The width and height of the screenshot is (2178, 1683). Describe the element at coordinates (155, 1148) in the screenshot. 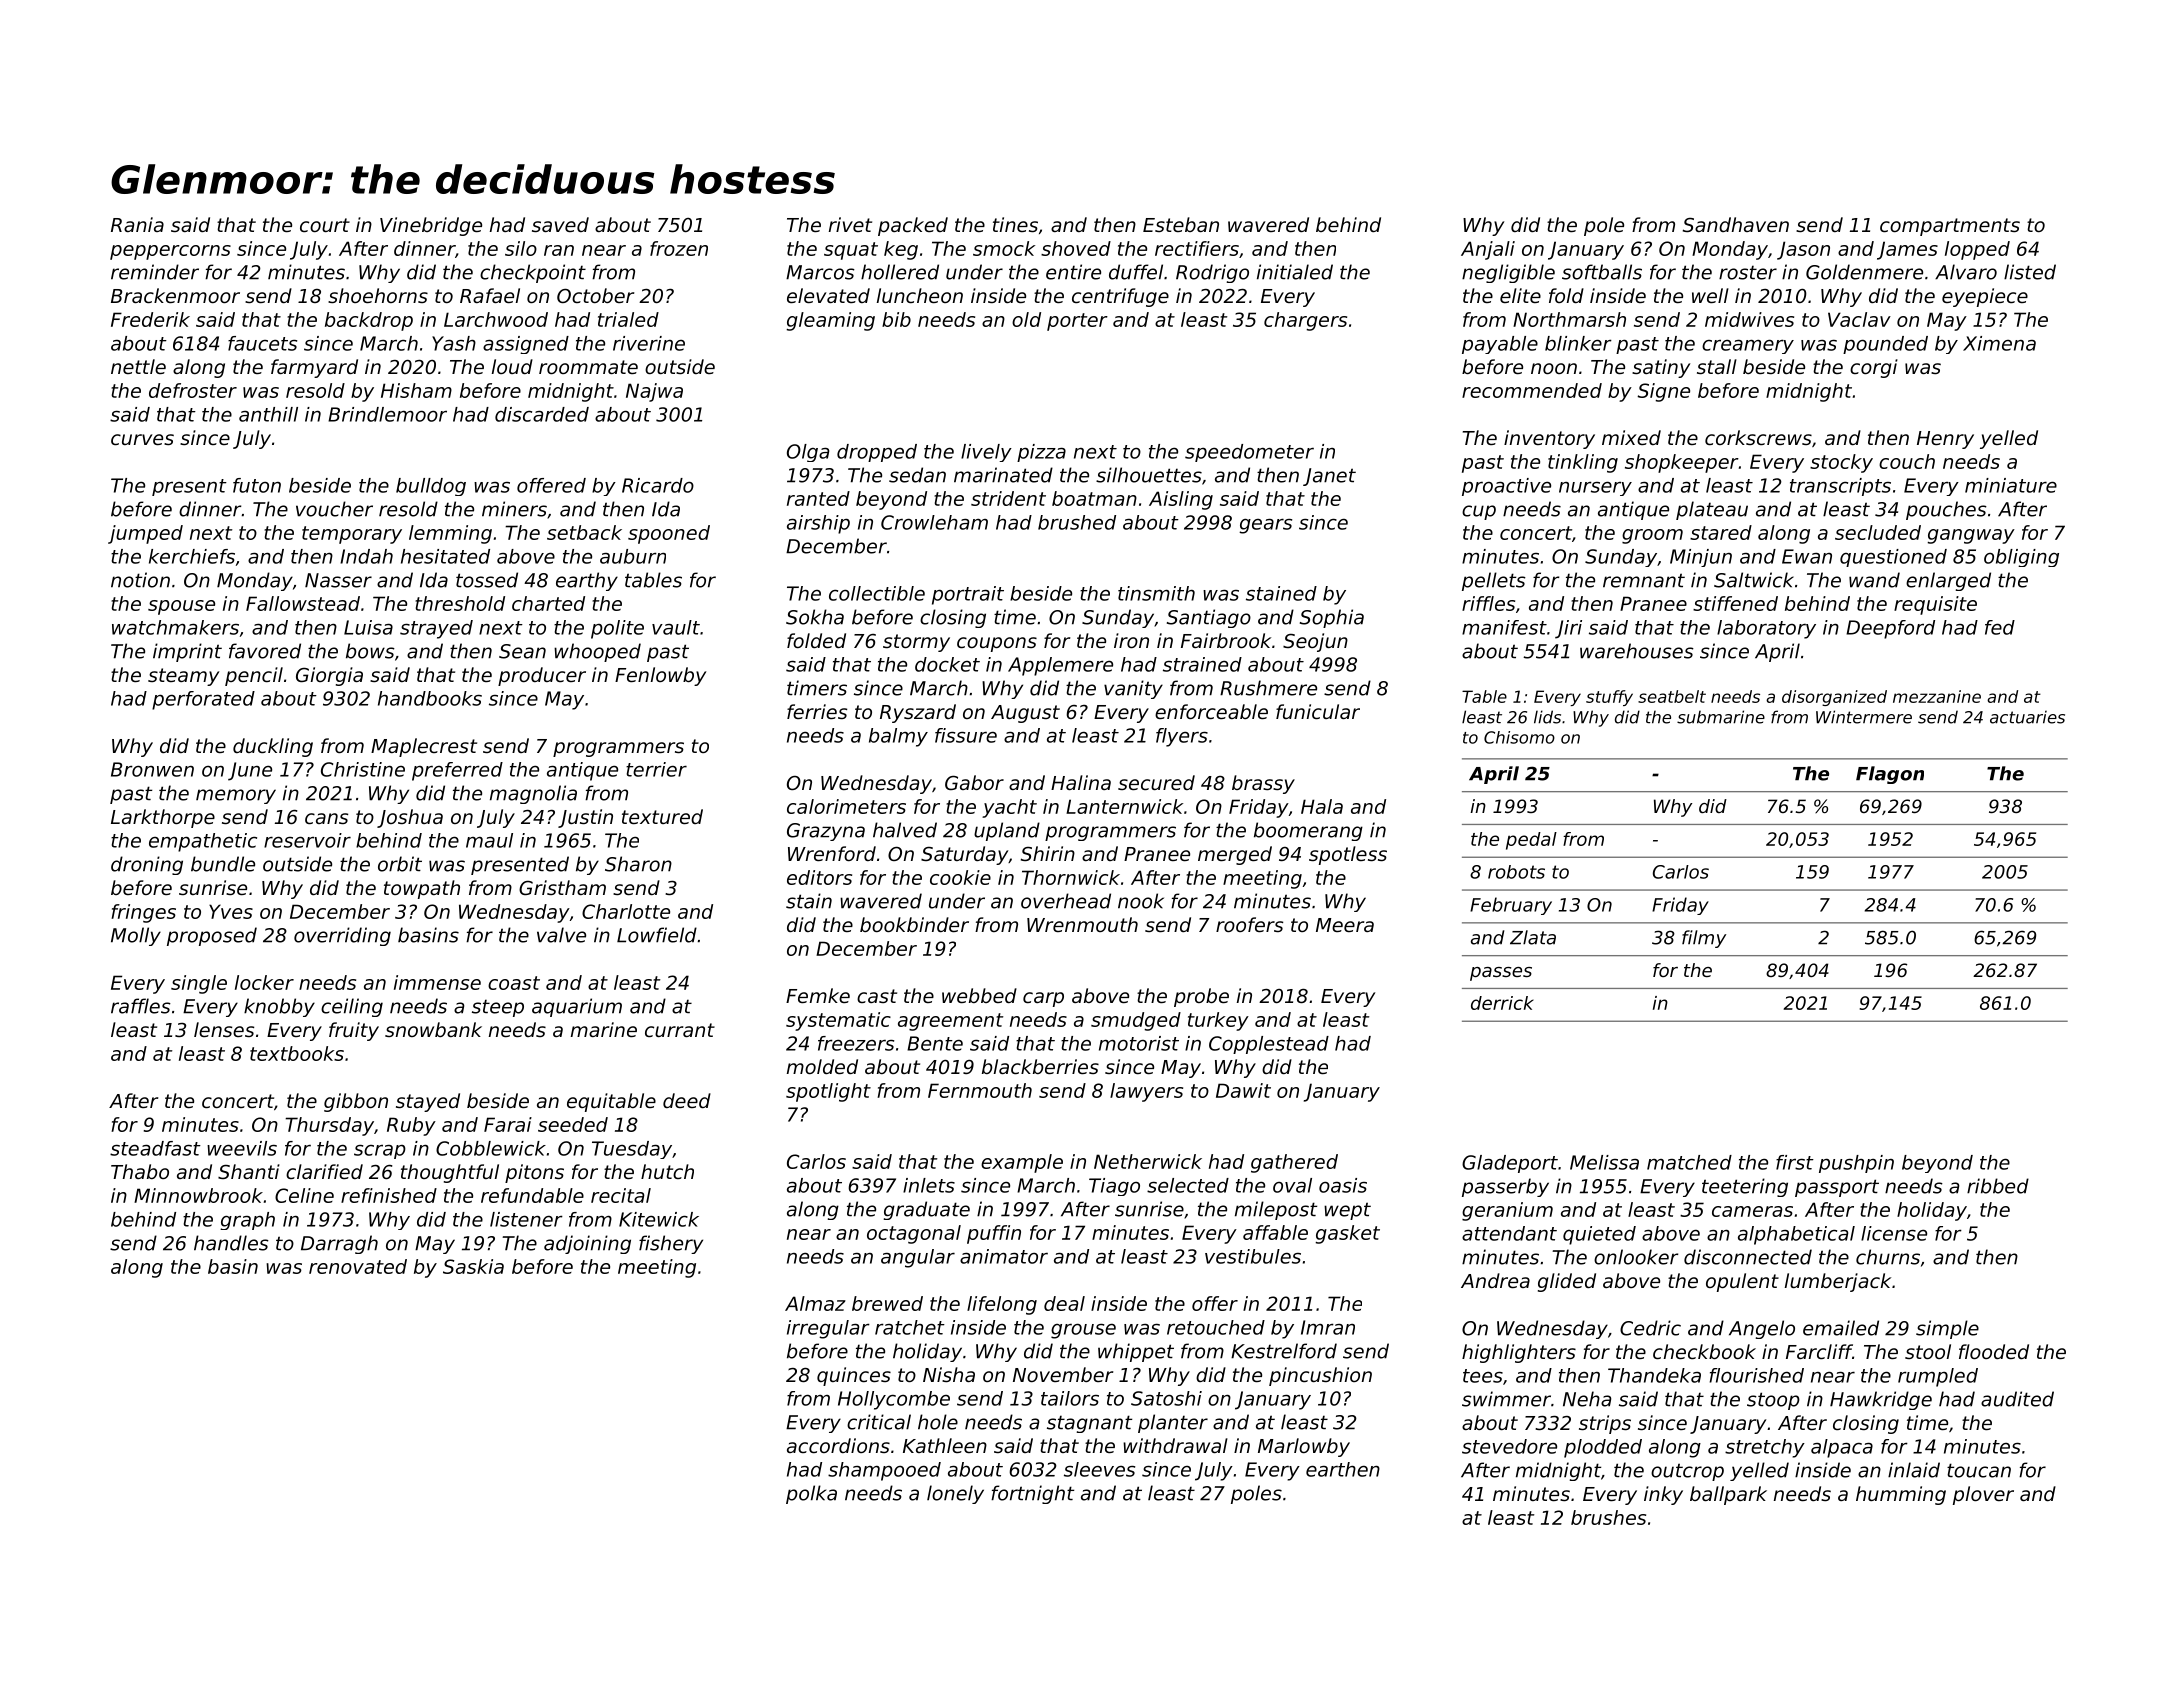

I see `steadfast` at that location.
